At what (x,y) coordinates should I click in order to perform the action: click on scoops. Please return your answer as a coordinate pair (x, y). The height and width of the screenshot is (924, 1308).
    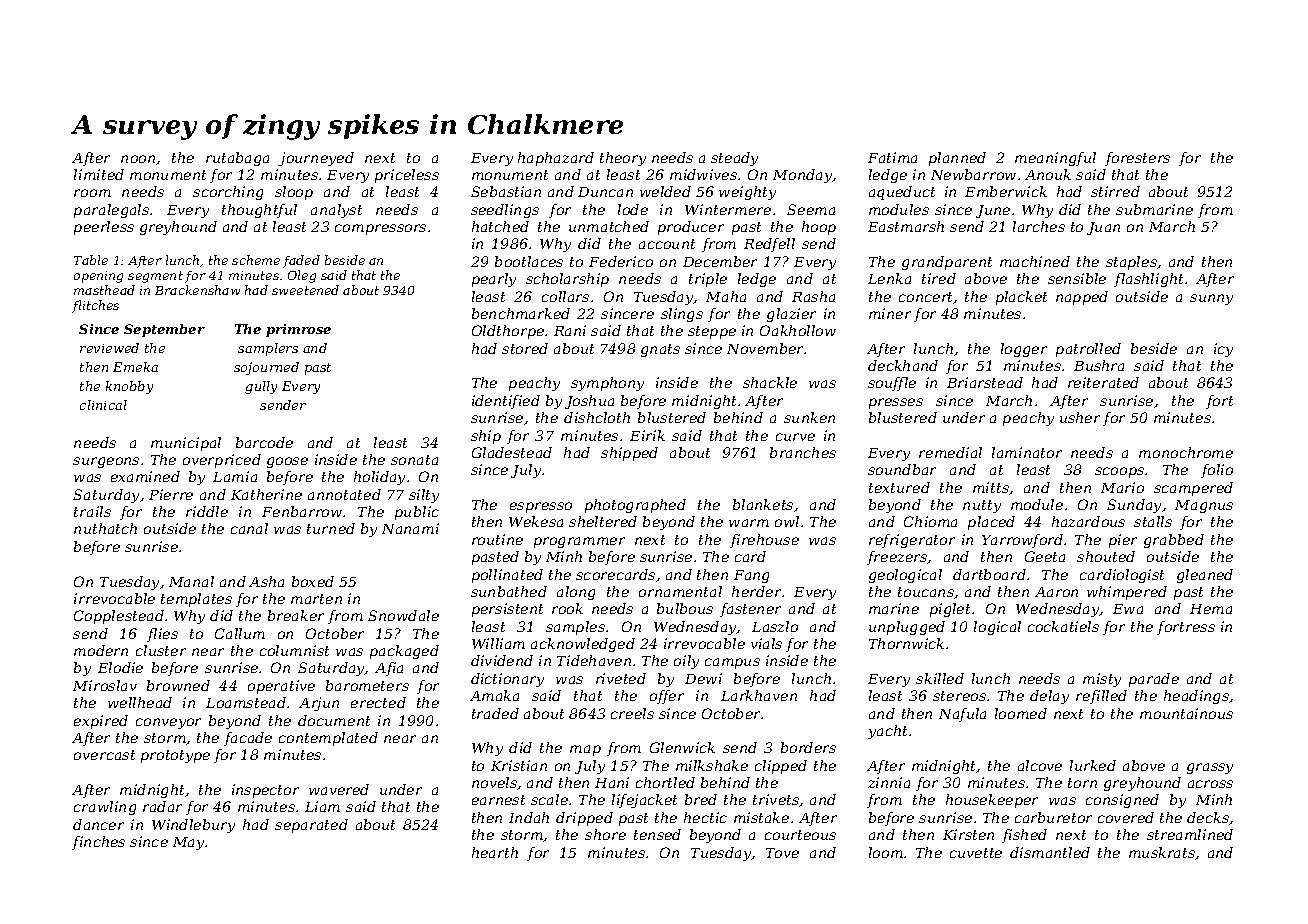
    Looking at the image, I should click on (1119, 472).
